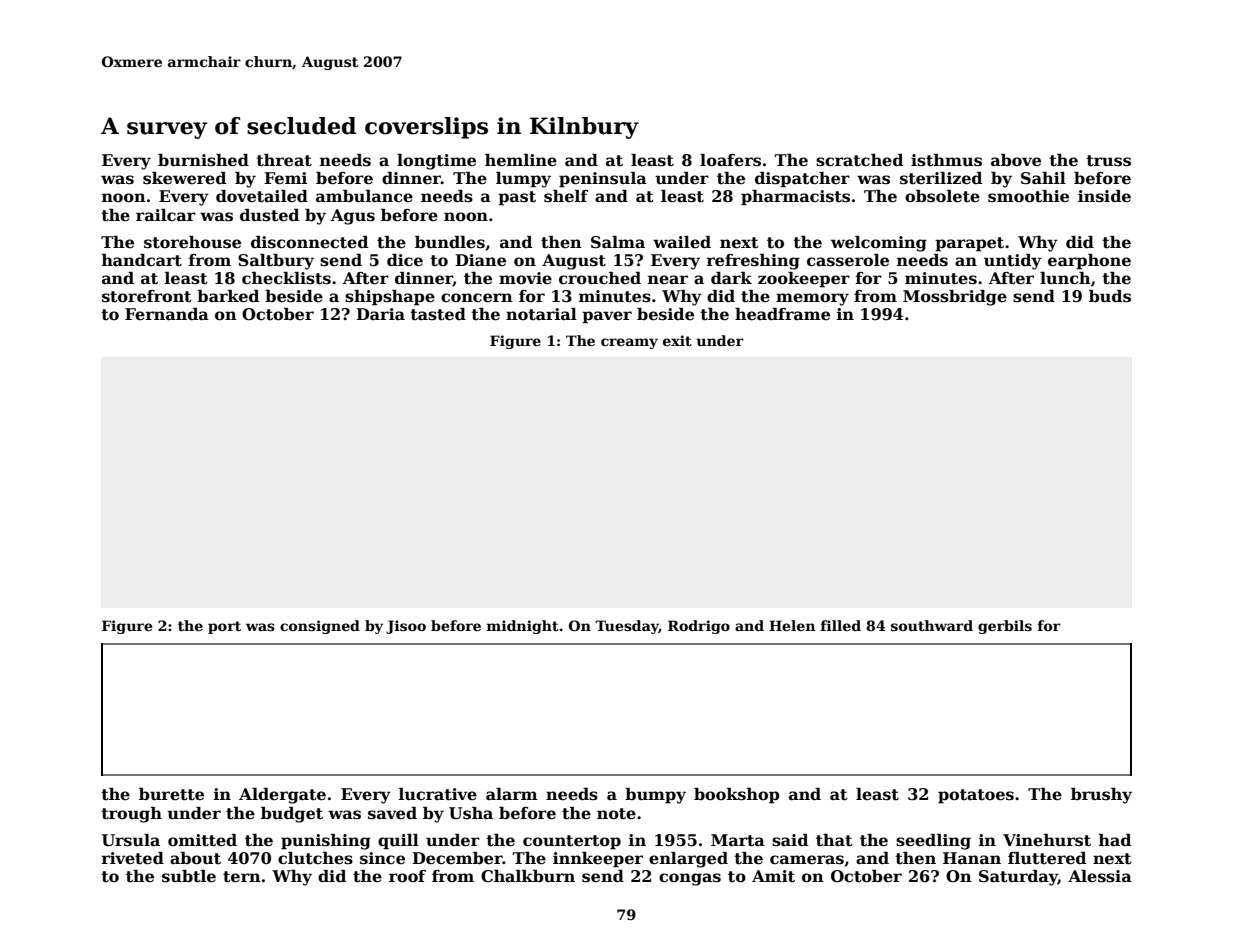  I want to click on dispatcher, so click(802, 180).
